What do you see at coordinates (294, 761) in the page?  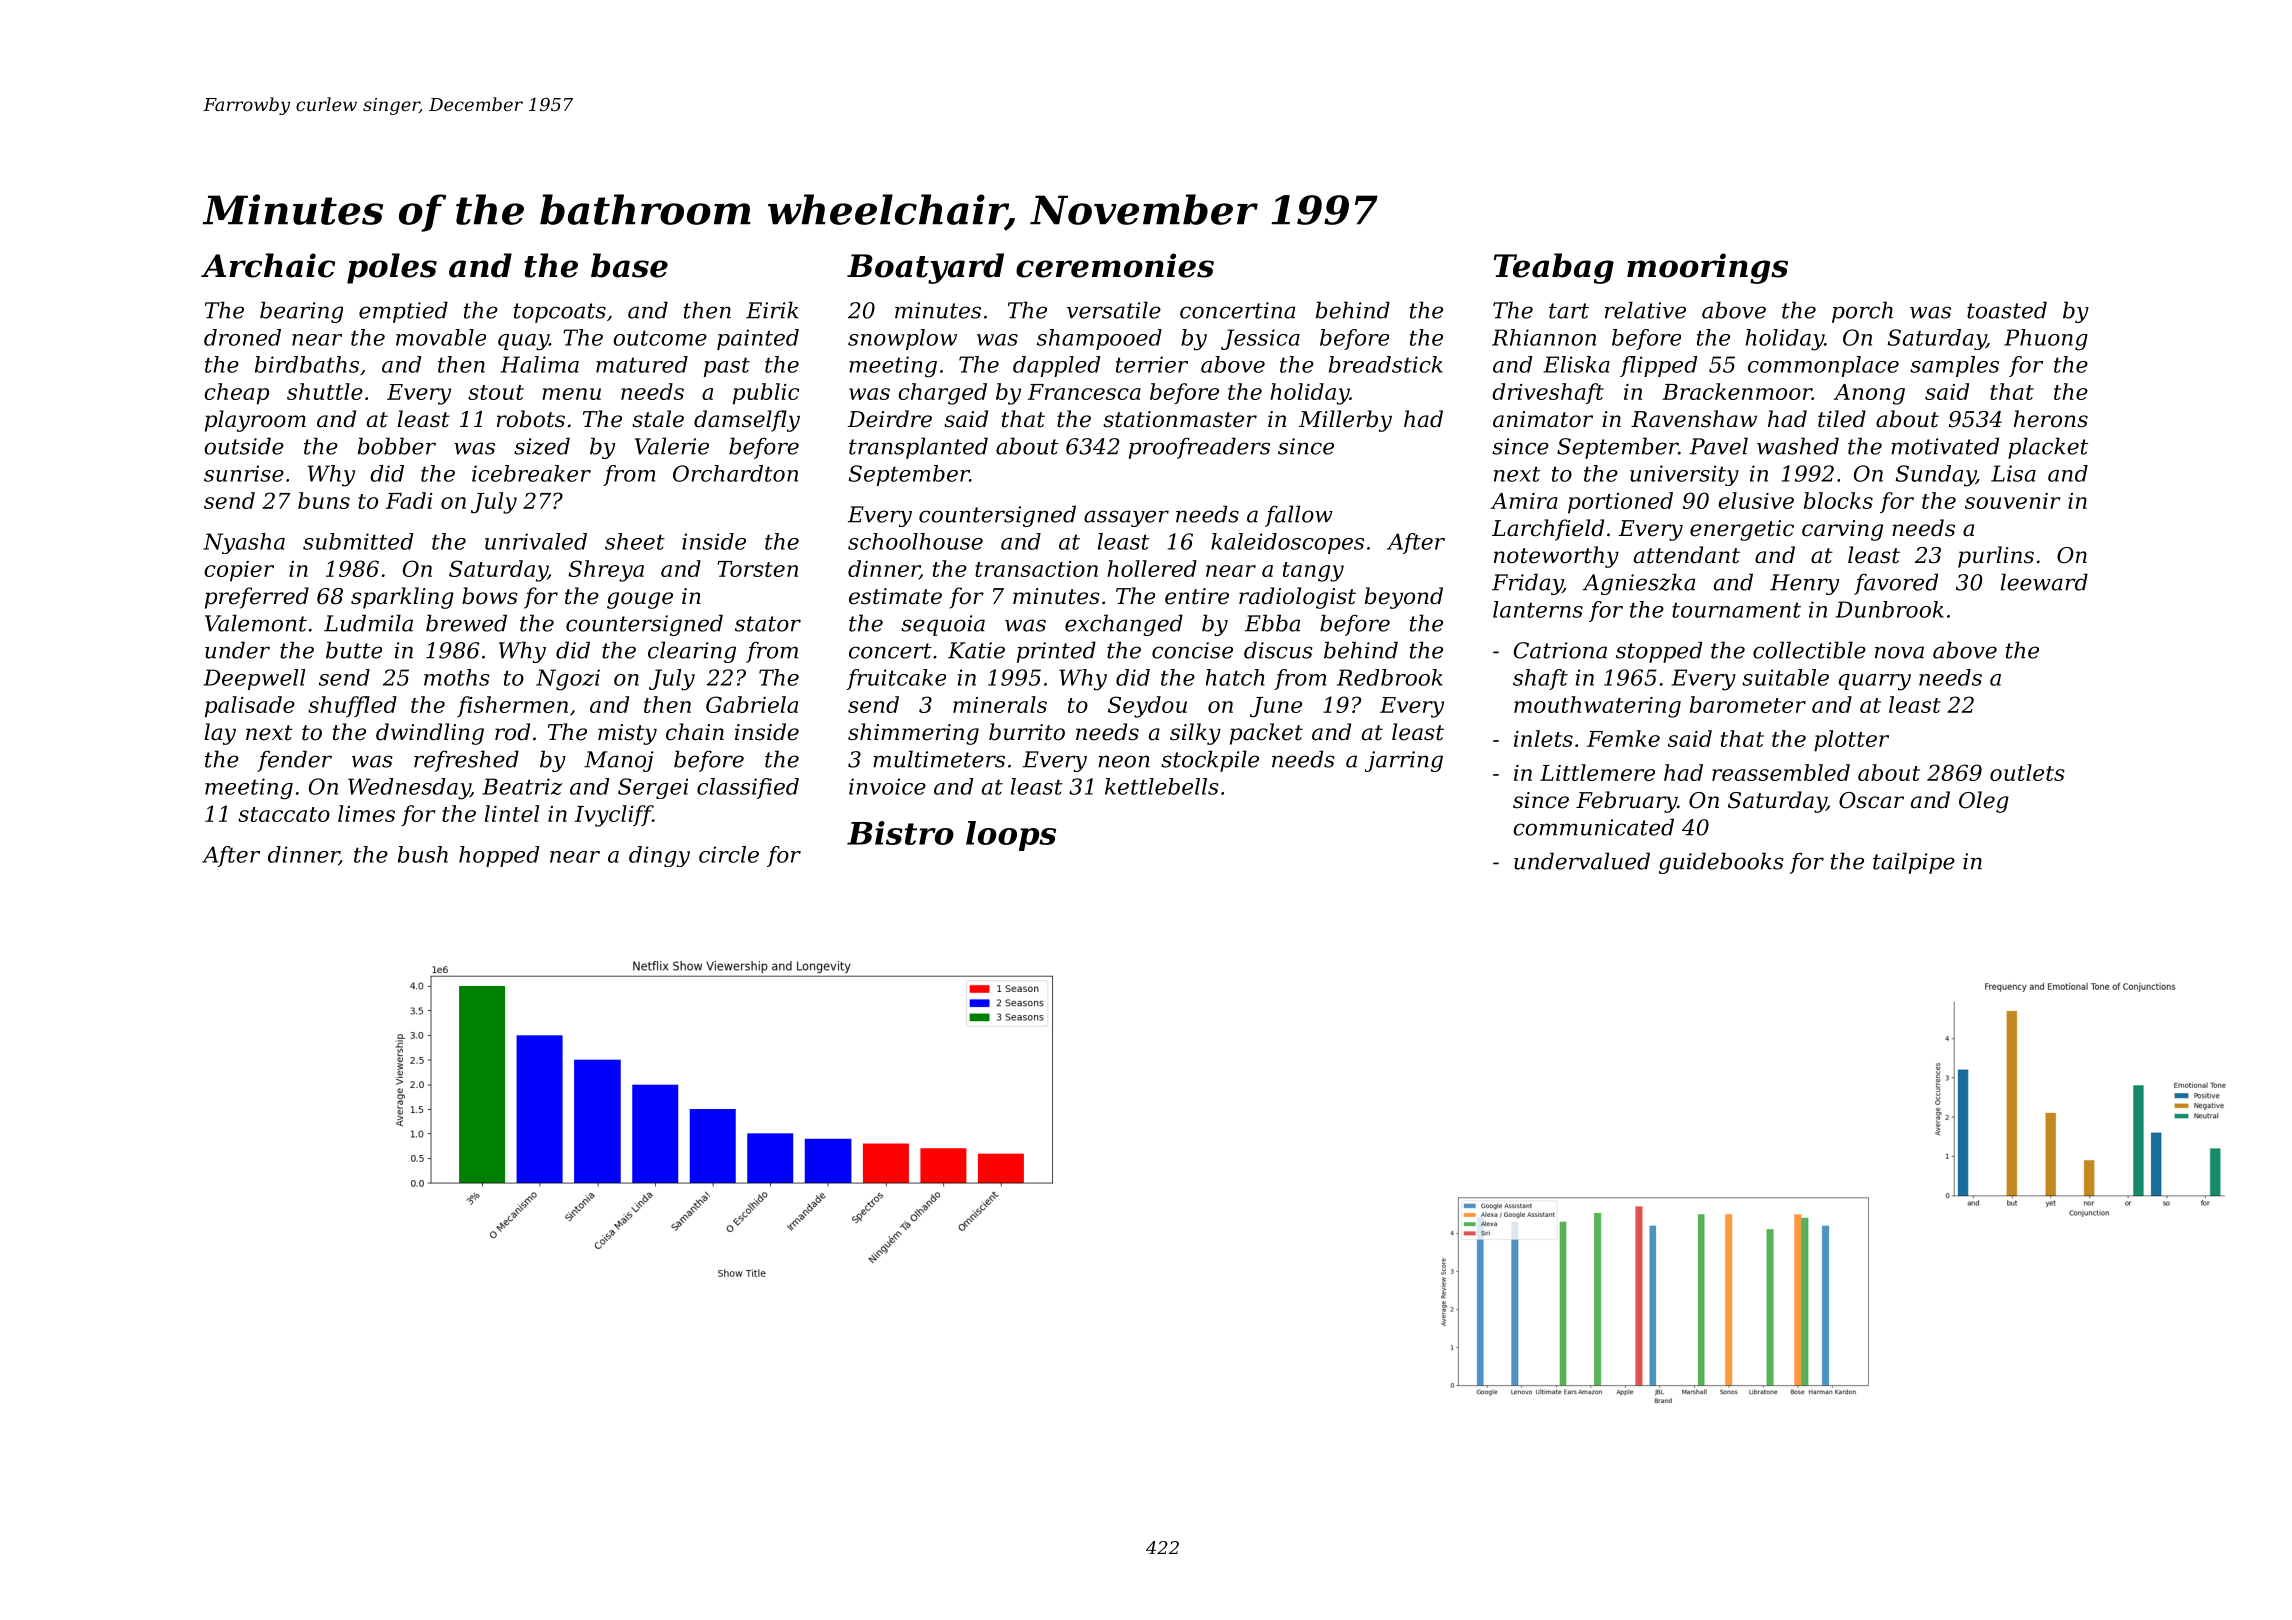 I see `fender` at bounding box center [294, 761].
